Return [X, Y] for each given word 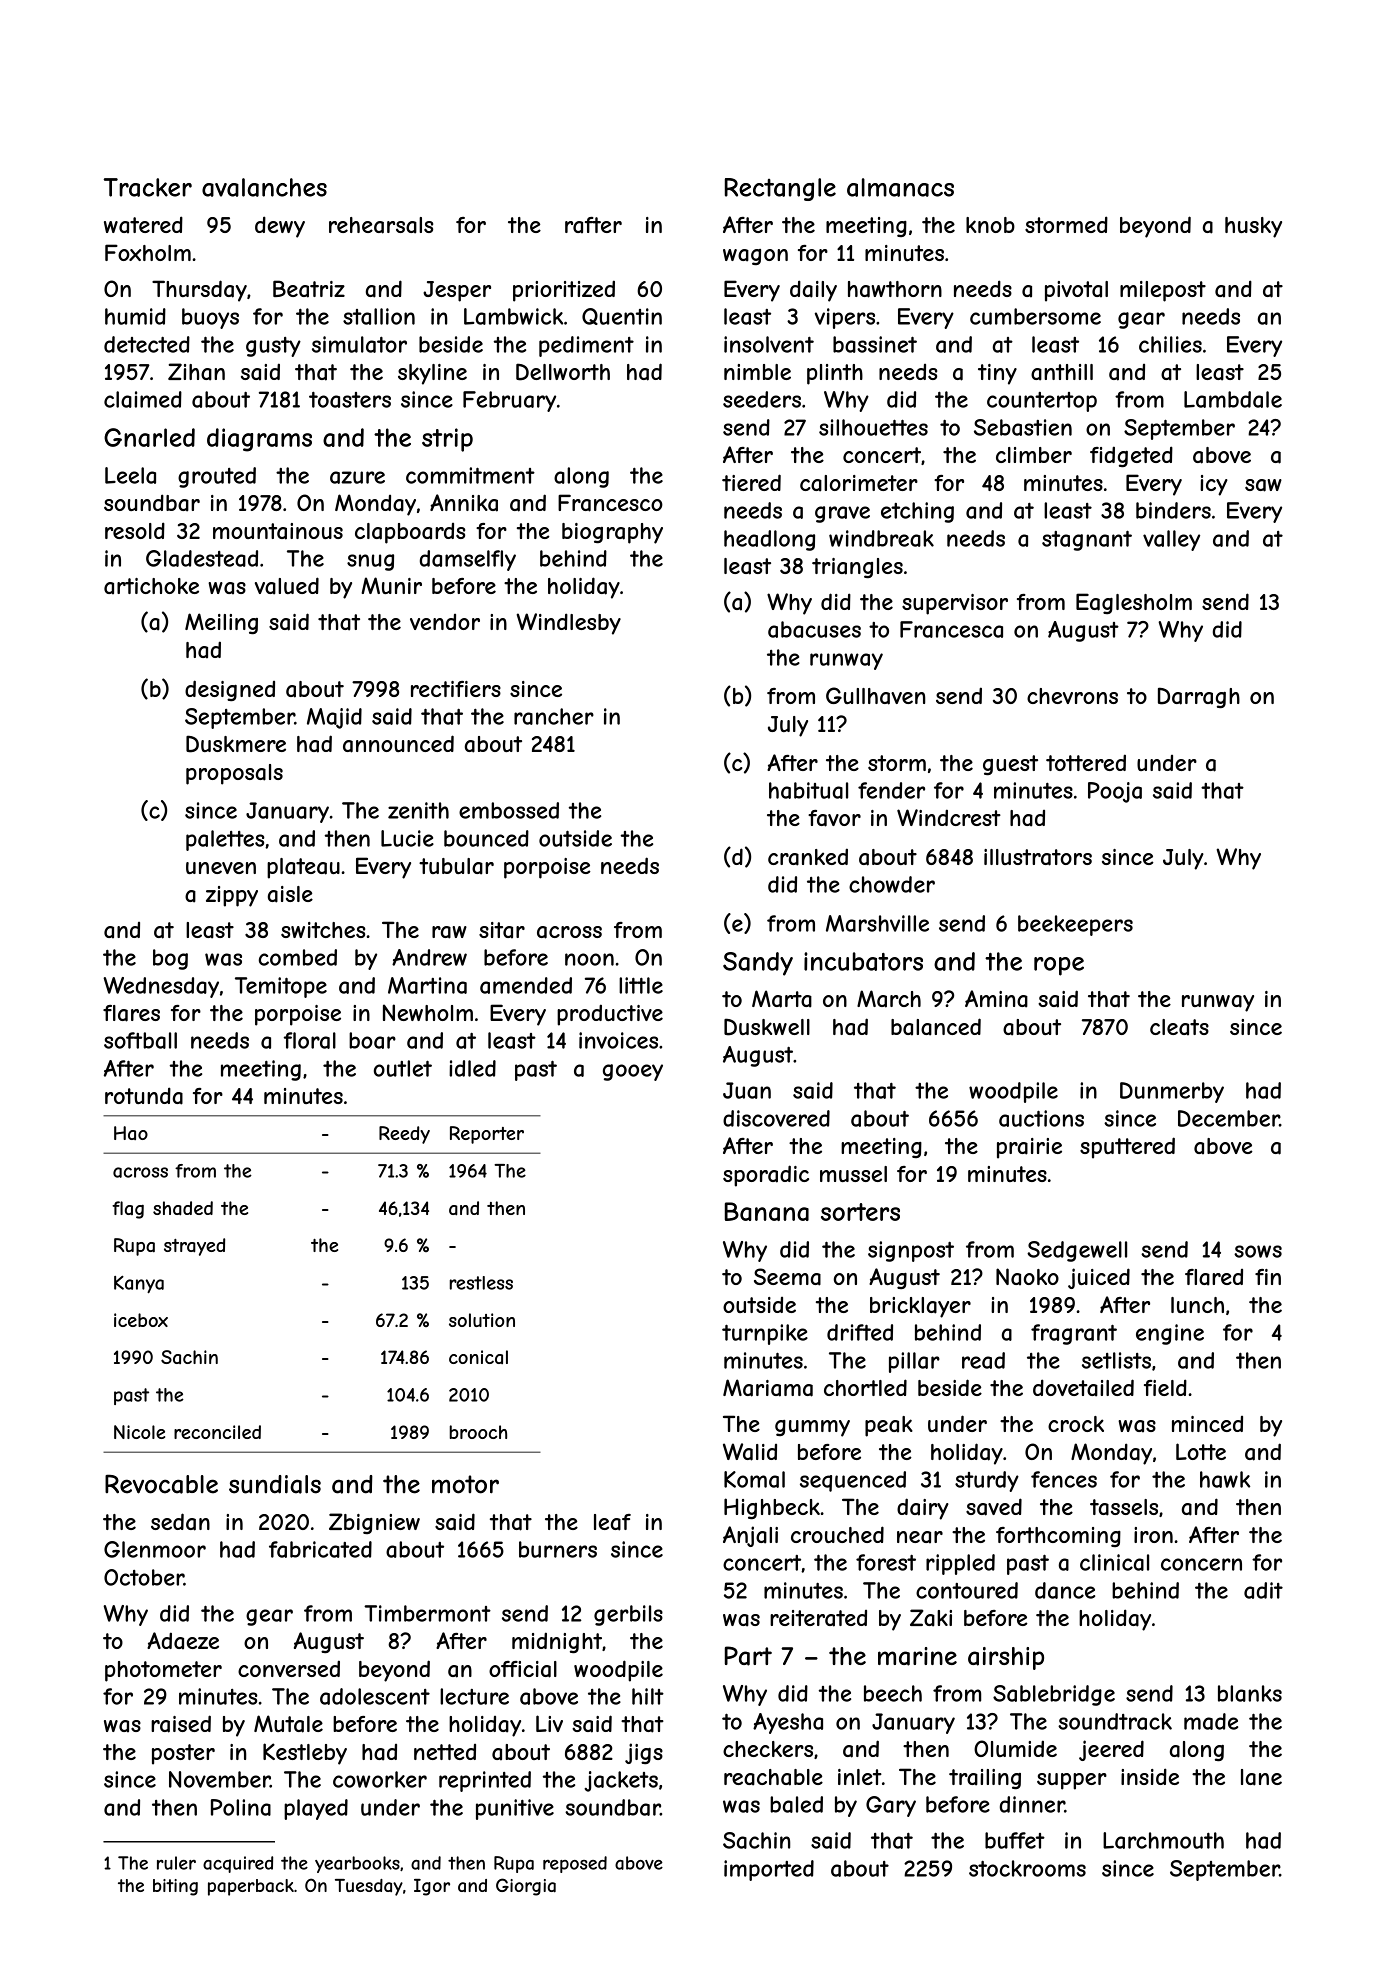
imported [769, 1870]
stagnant [1087, 540]
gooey [633, 1072]
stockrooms [1027, 1868]
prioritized [564, 291]
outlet [403, 1068]
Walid [750, 1452]
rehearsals [381, 225]
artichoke [151, 586]
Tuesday [369, 1887]
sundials [275, 1484]
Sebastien [1023, 427]
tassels [1124, 1507]
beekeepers [1075, 925]
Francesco [610, 503]
